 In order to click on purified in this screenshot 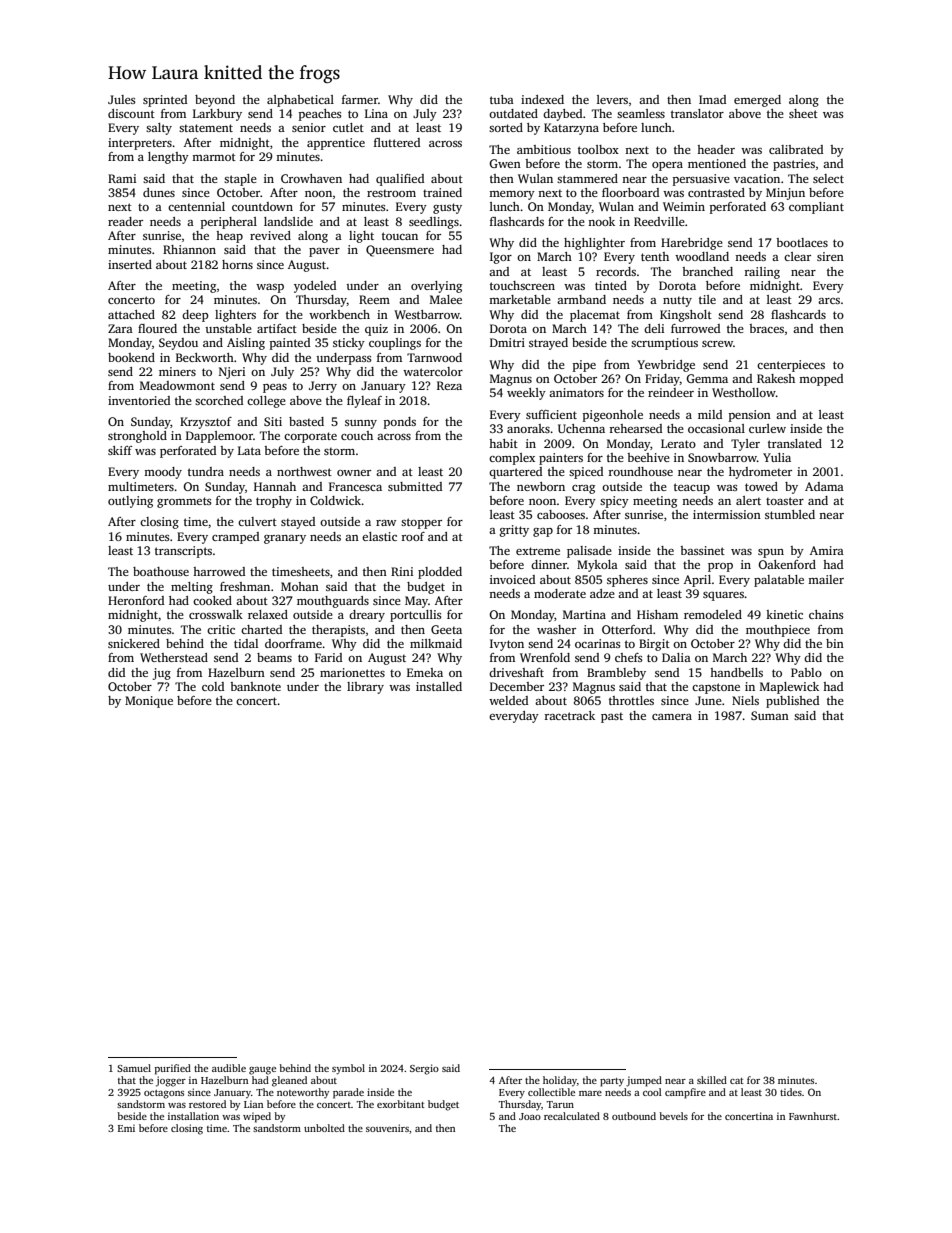, I will do `click(173, 1069)`.
